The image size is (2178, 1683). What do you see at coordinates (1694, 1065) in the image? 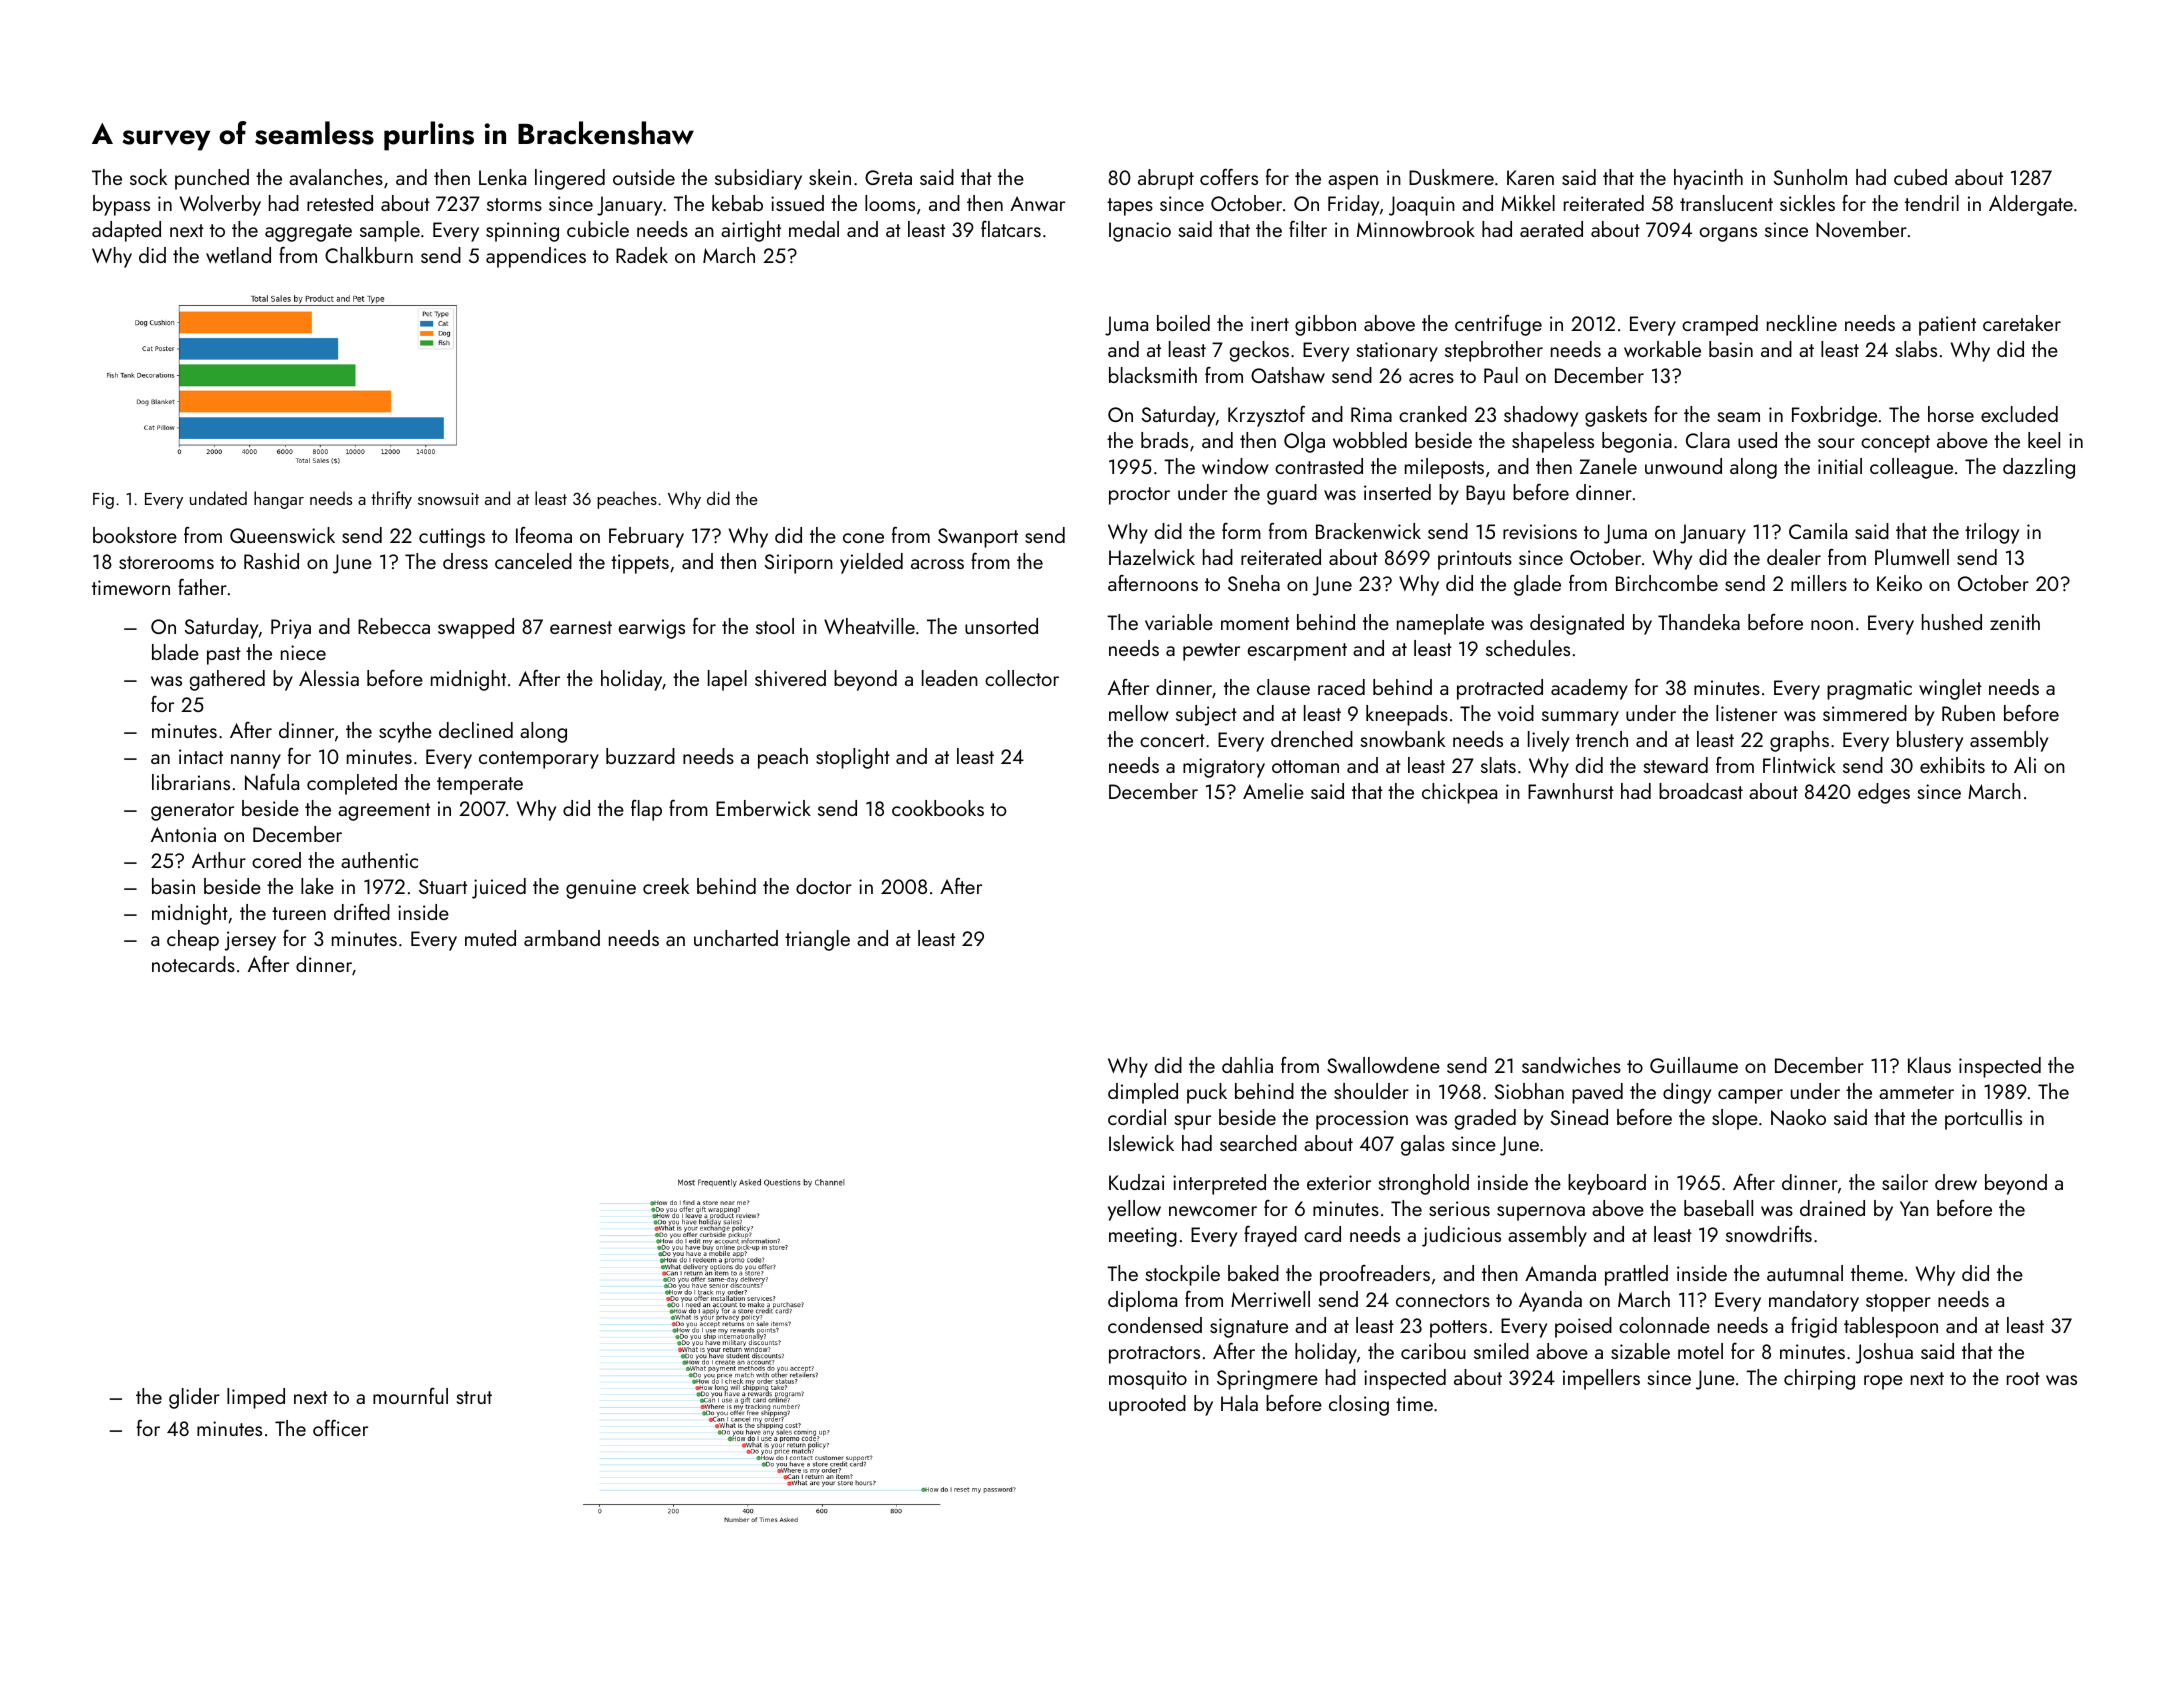
I see `Guillaume` at bounding box center [1694, 1065].
